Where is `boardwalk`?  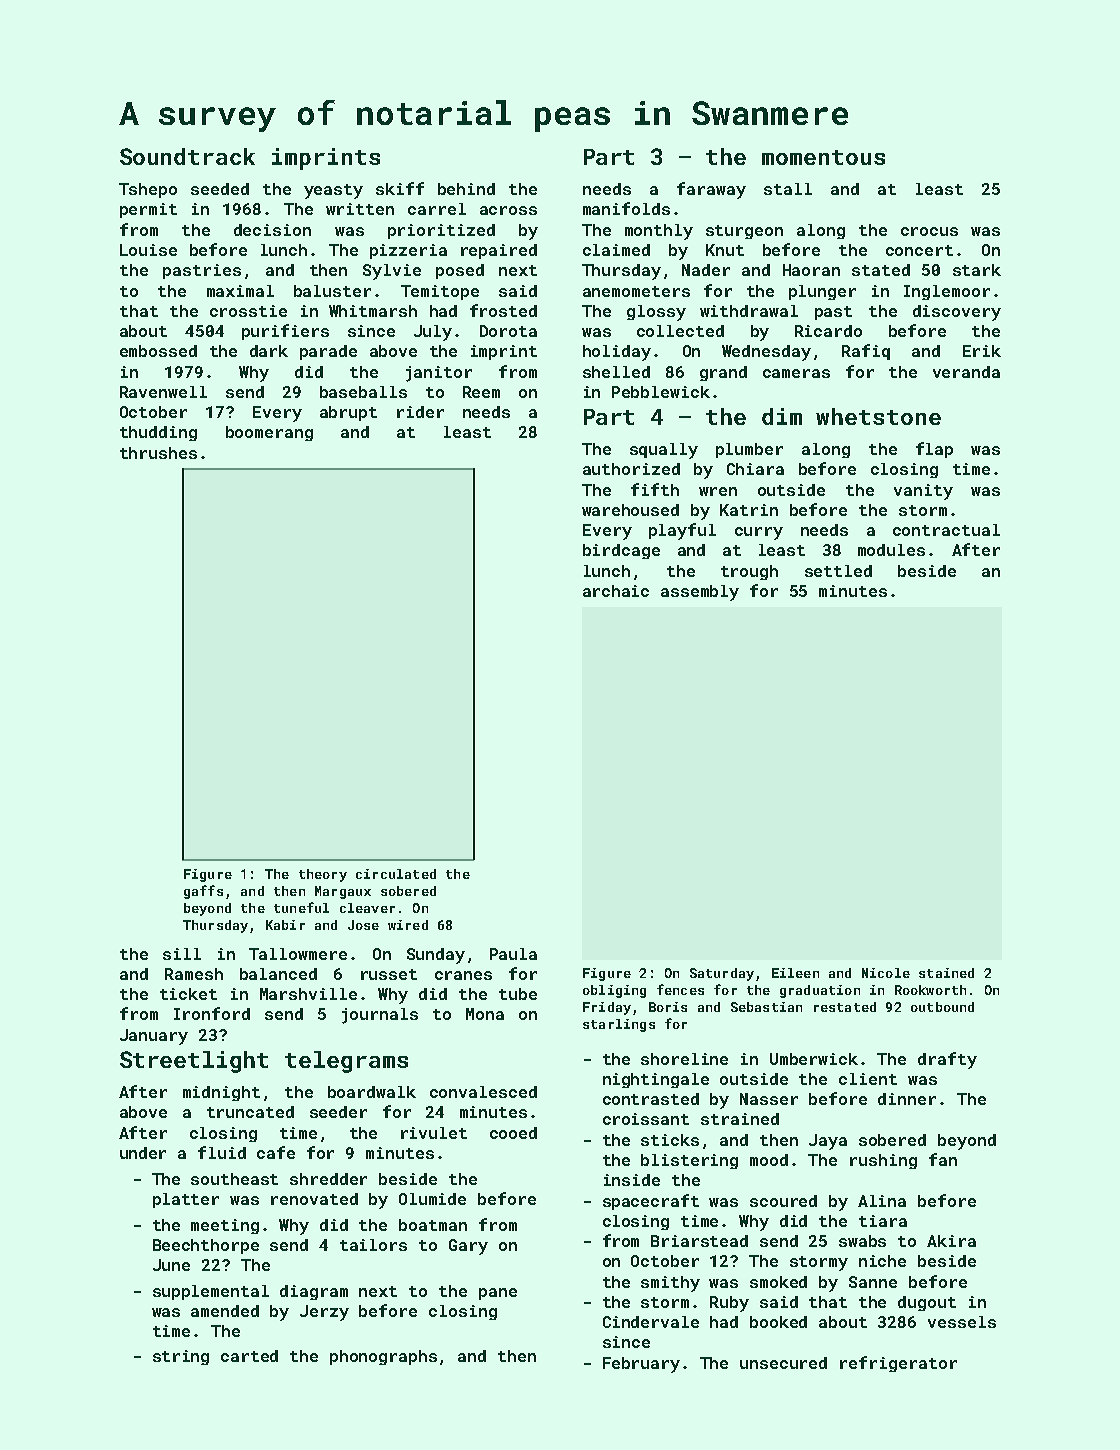
boardwalk is located at coordinates (372, 1092).
